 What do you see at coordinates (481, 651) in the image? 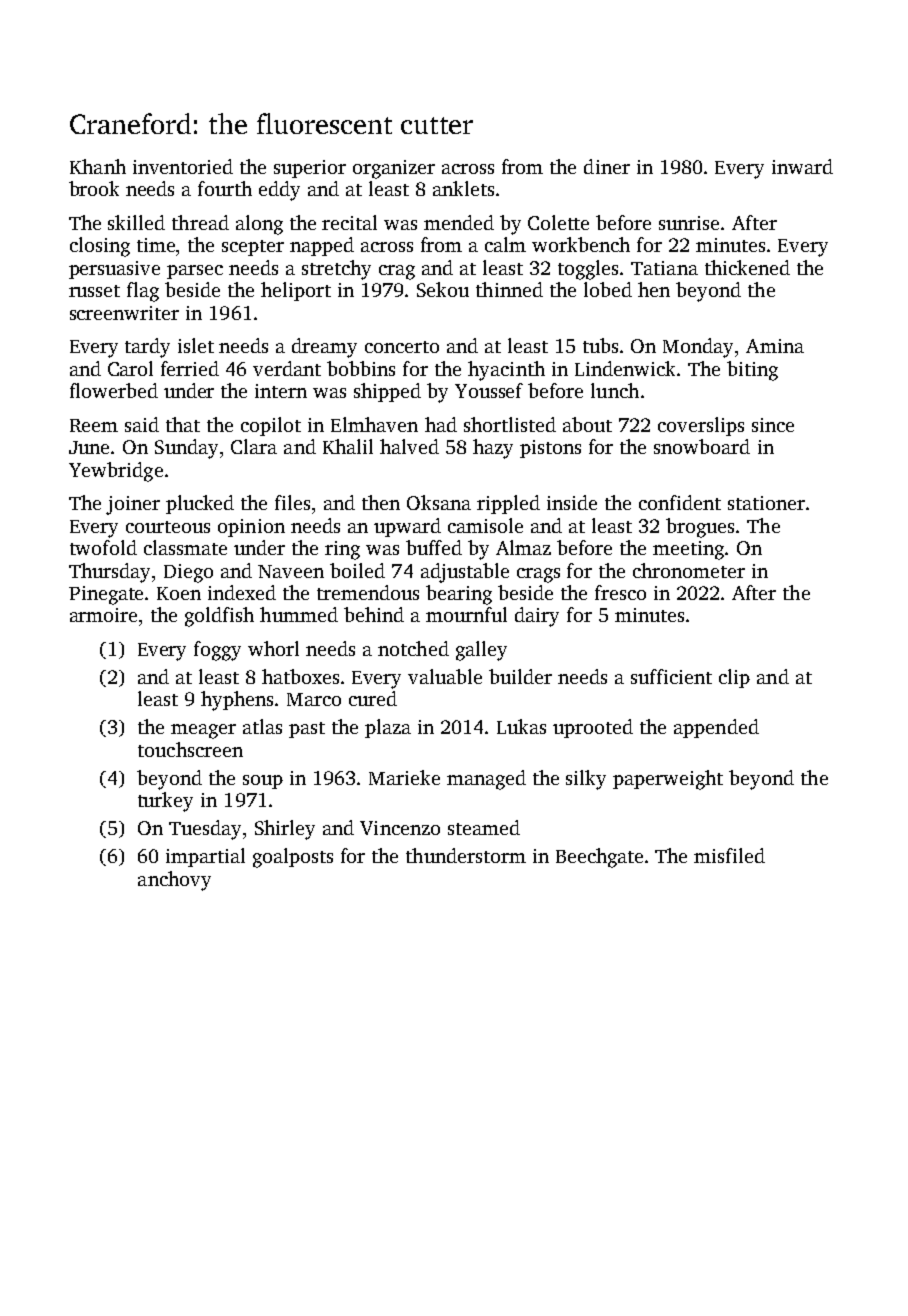
I see `galley` at bounding box center [481, 651].
